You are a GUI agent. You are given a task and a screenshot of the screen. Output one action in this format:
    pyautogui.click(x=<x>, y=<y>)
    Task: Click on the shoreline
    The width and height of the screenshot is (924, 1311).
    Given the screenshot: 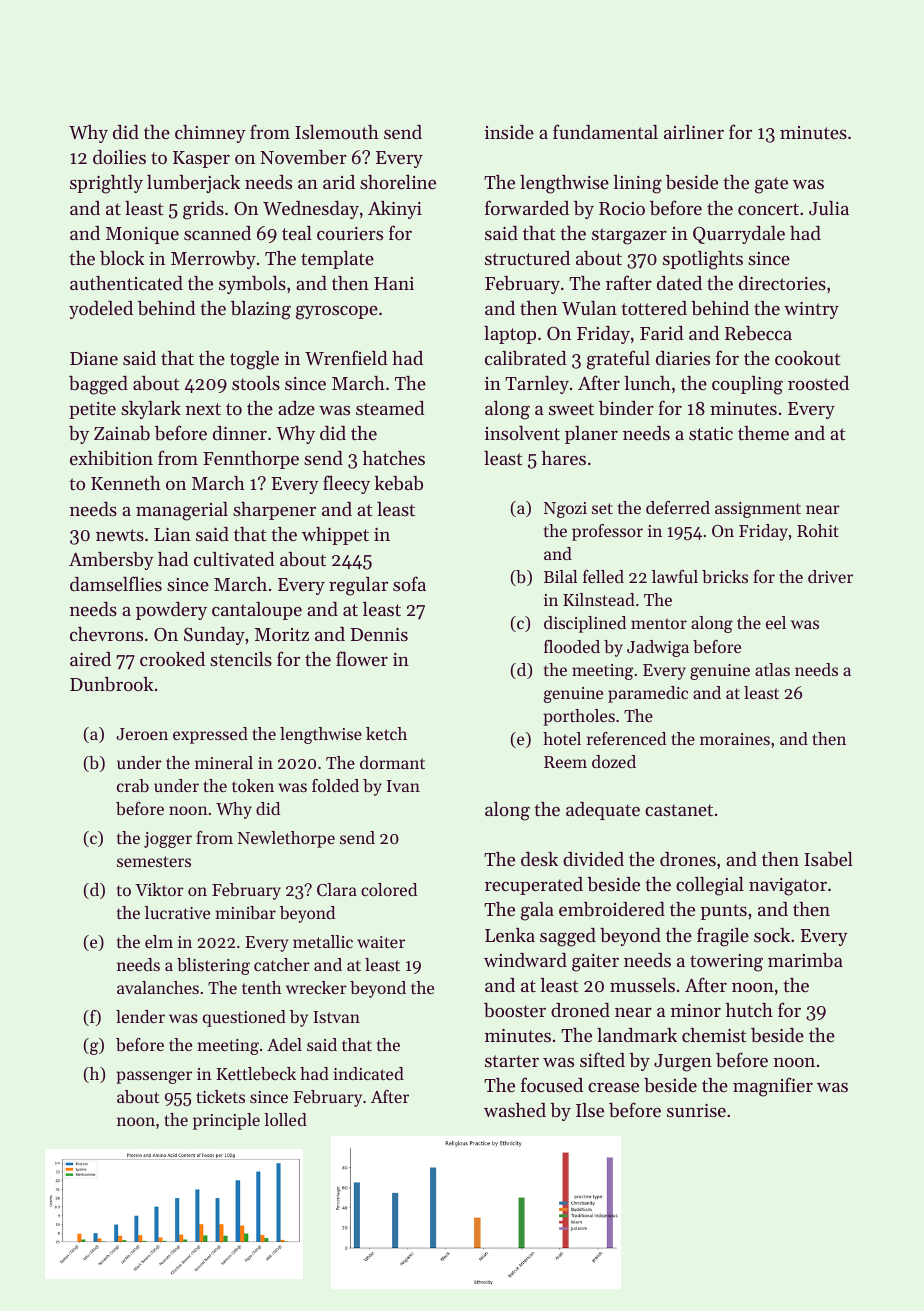 What is the action you would take?
    pyautogui.click(x=398, y=182)
